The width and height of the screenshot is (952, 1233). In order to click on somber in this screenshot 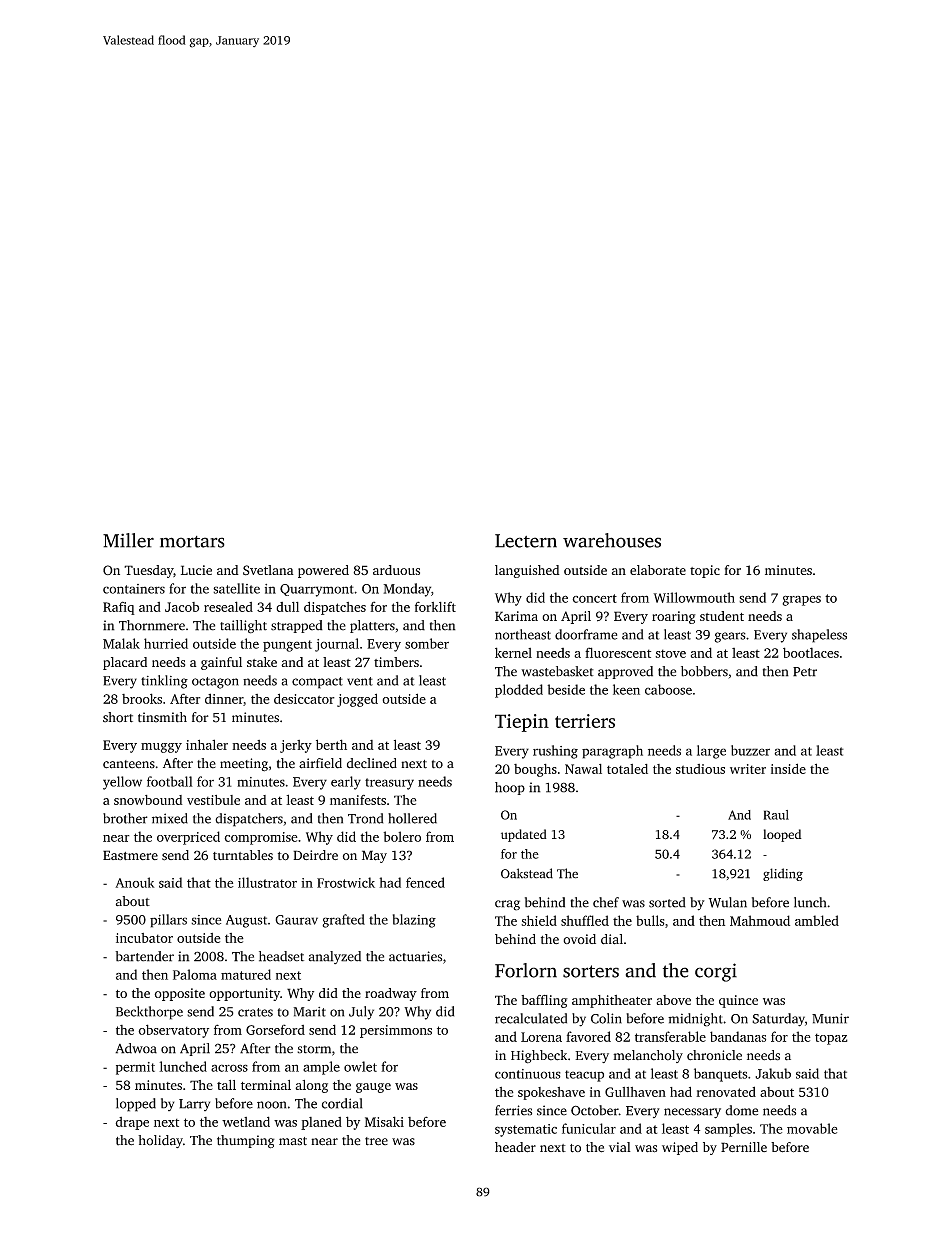, I will do `click(427, 643)`.
